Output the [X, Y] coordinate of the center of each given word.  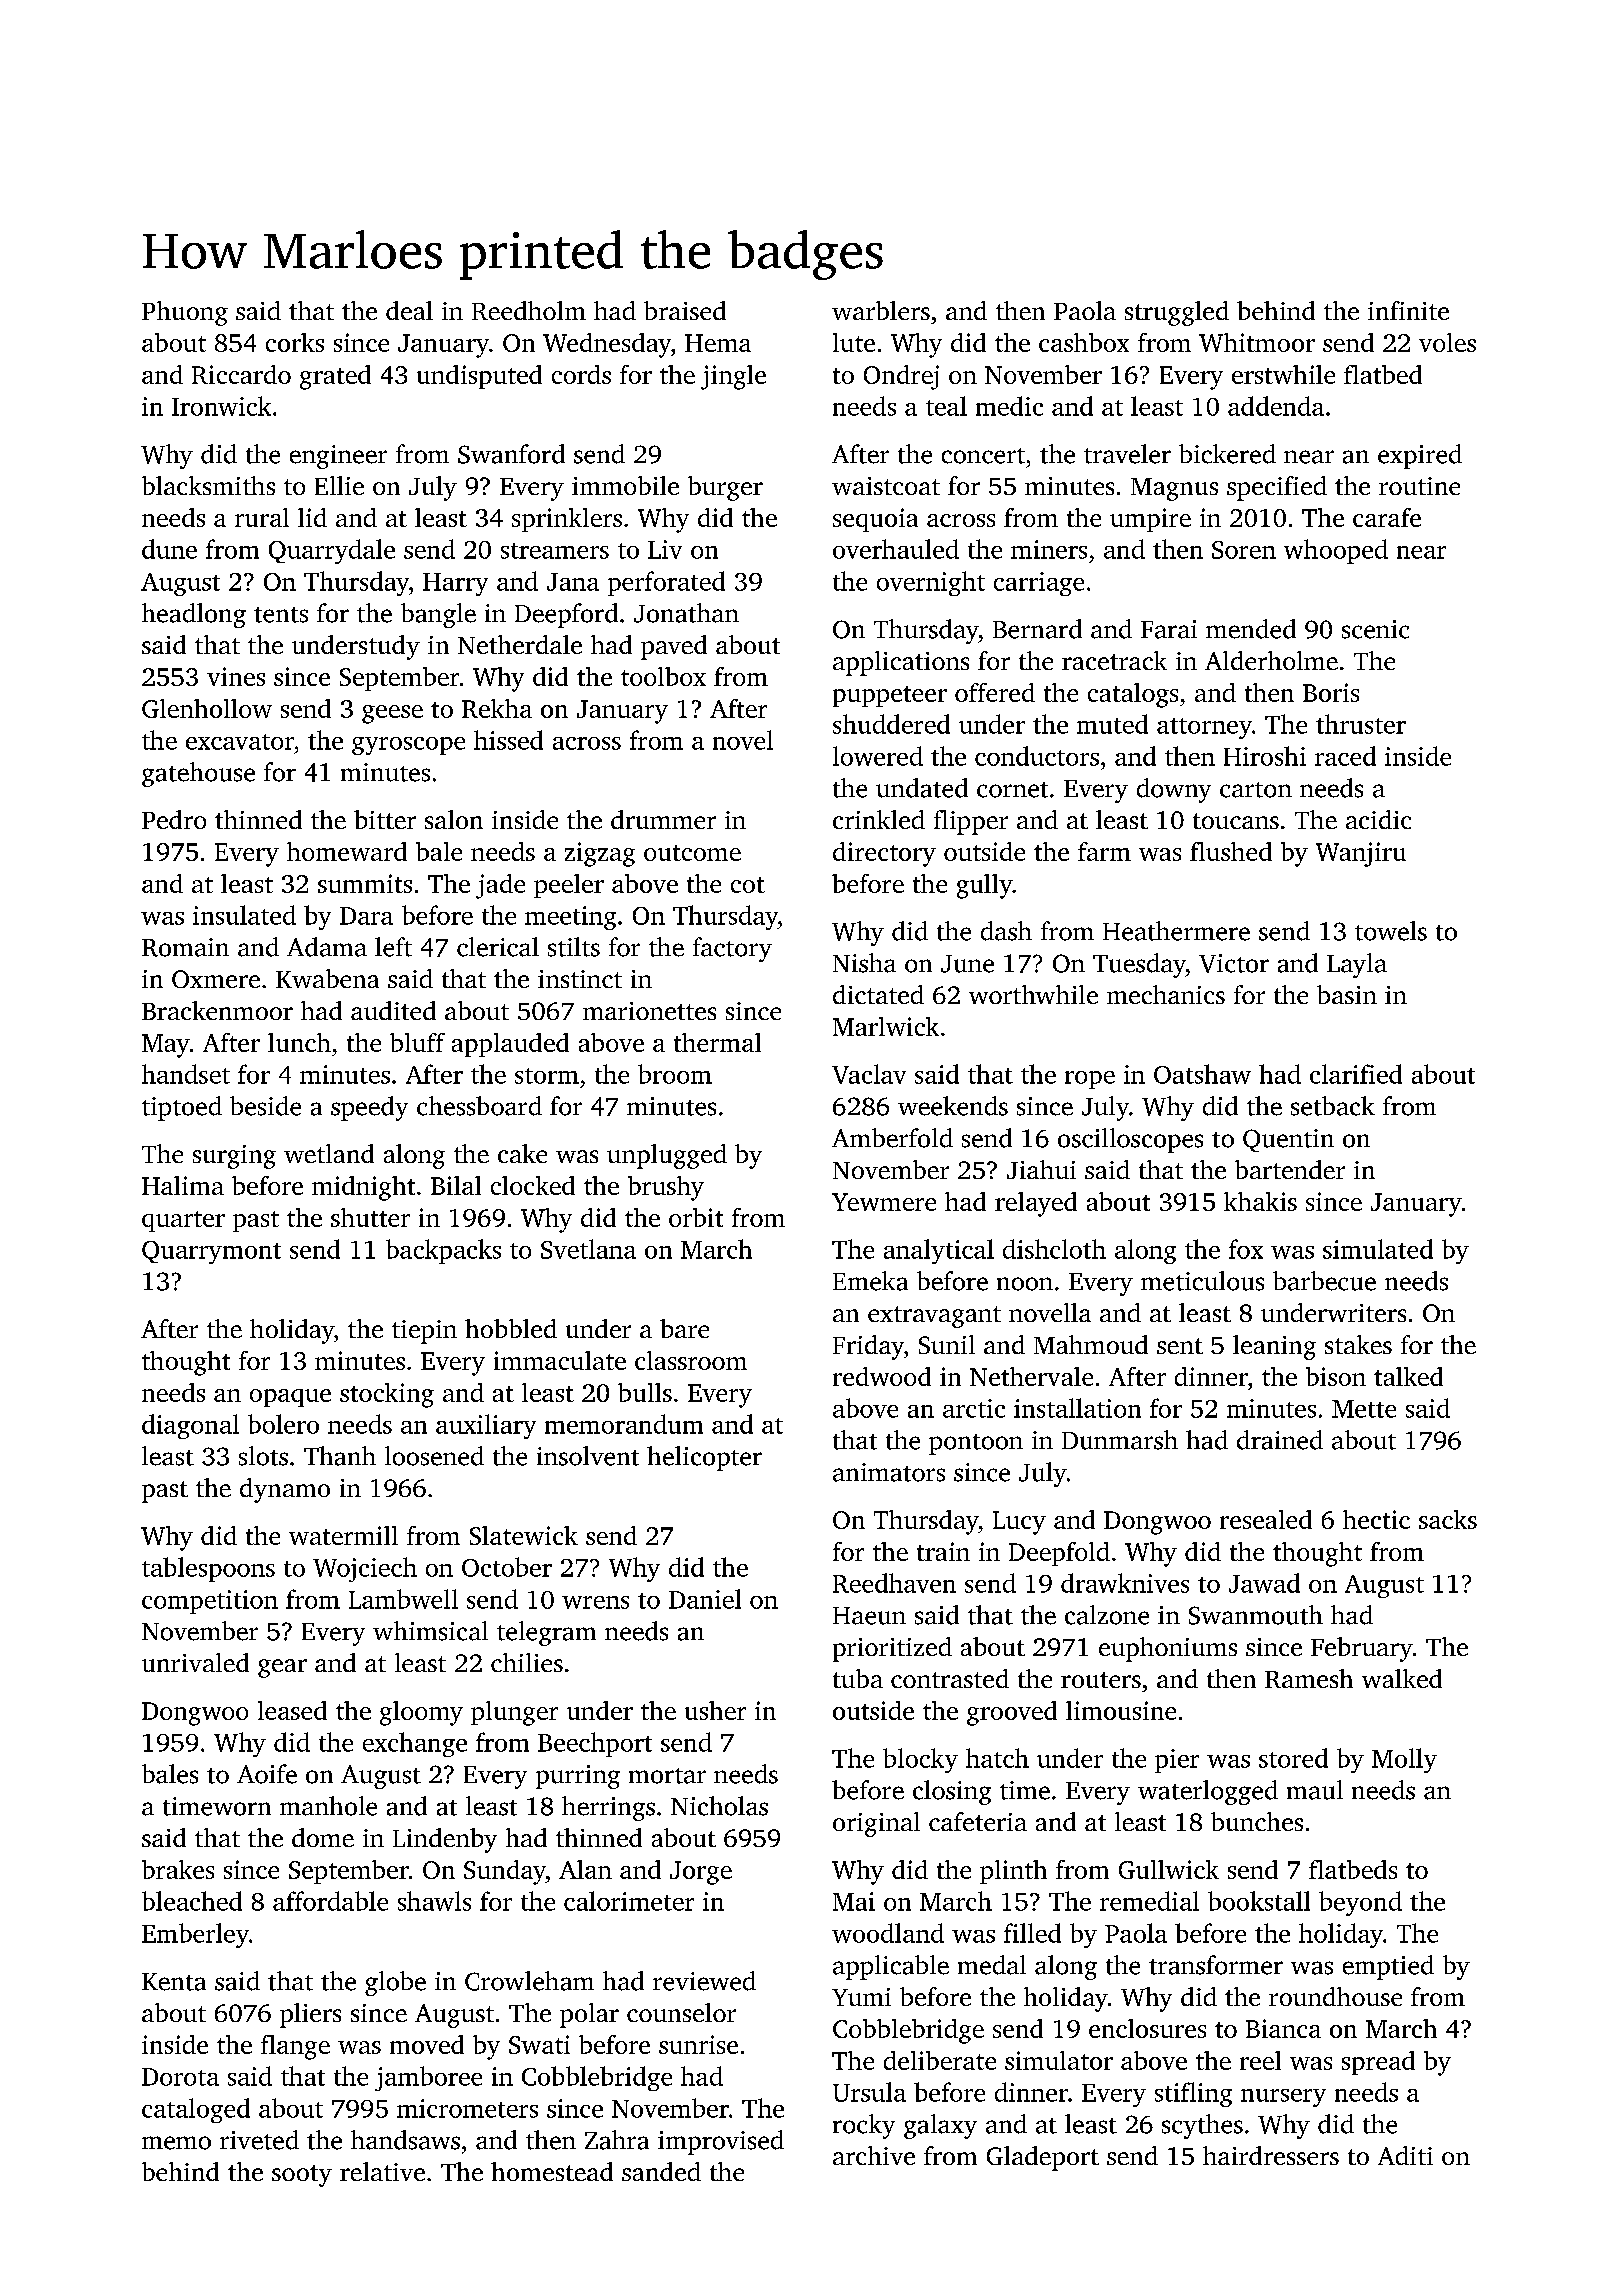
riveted [259, 2140]
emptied [1388, 1967]
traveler [1127, 454]
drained [1280, 1440]
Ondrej [901, 377]
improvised [721, 2142]
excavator [240, 742]
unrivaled [195, 1662]
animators [889, 1472]
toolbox [663, 676]
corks [295, 342]
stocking [387, 1395]
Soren [1244, 550]
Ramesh [1309, 1678]
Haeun [869, 1616]
